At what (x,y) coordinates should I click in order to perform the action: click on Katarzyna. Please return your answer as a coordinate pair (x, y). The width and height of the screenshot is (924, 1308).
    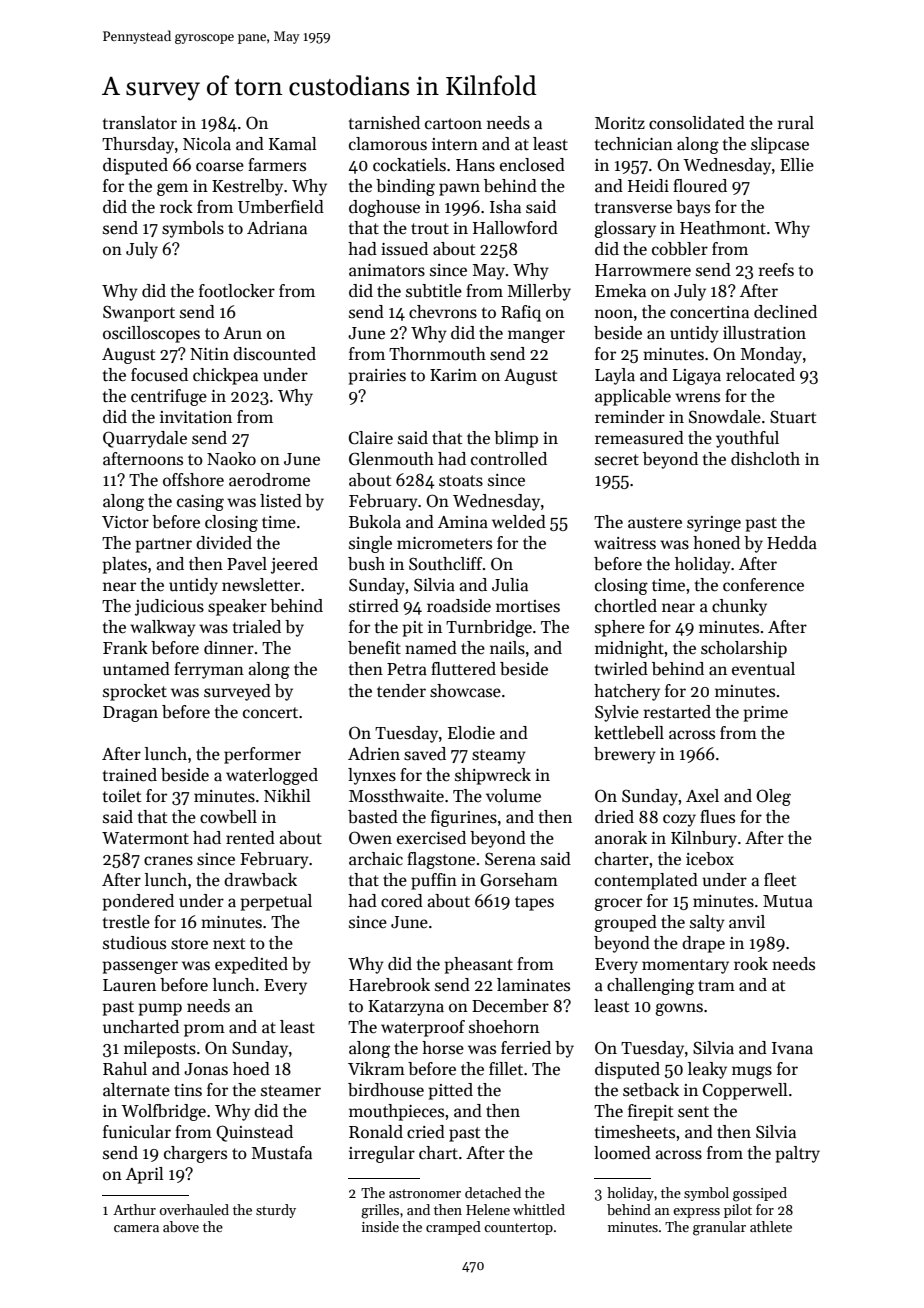
    Looking at the image, I should click on (406, 1008).
